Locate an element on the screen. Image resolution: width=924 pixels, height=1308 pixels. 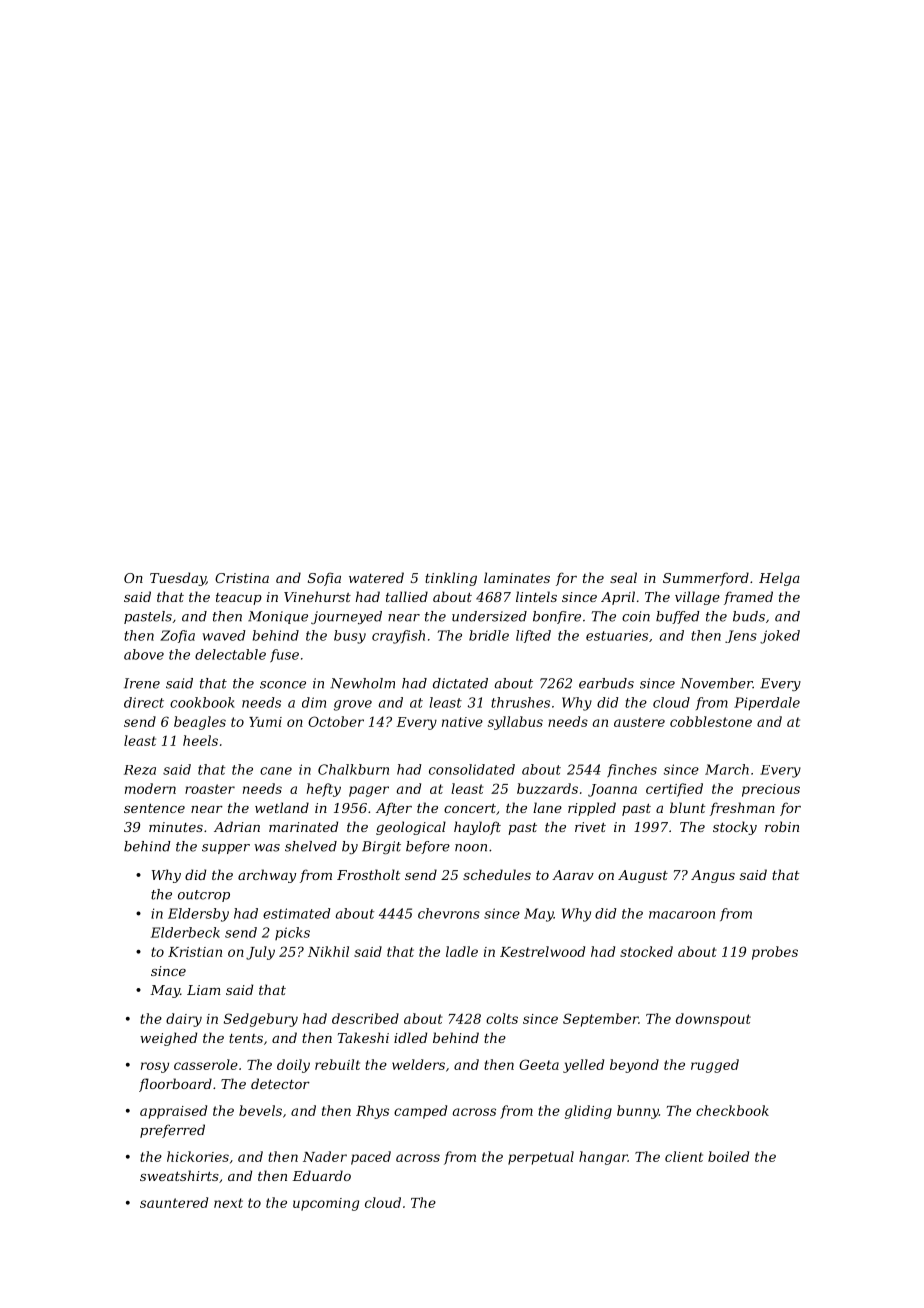
April is located at coordinates (618, 598).
